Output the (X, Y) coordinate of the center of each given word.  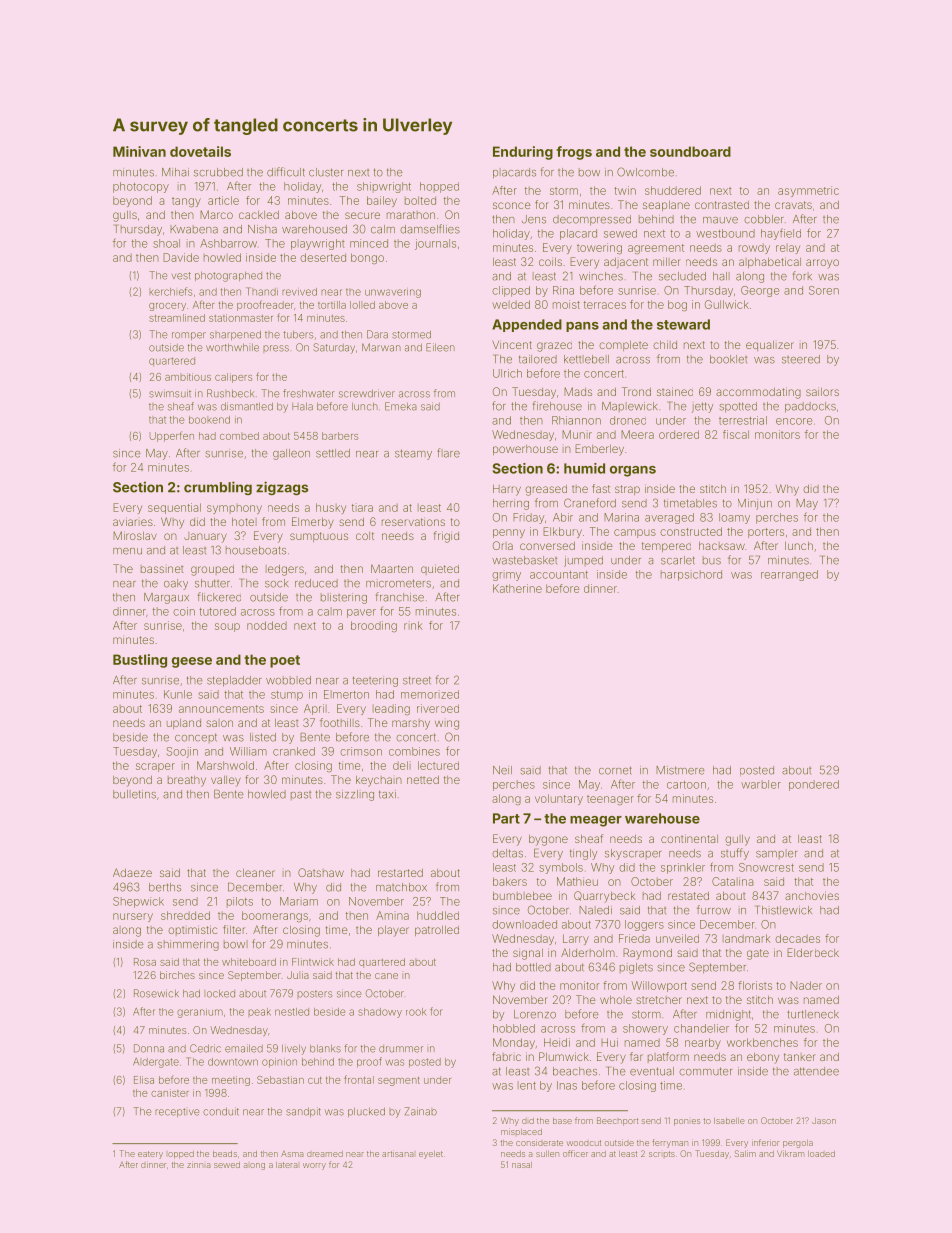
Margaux (166, 598)
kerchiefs (170, 291)
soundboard (690, 151)
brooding (374, 626)
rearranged (789, 575)
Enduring (523, 153)
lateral (287, 1165)
